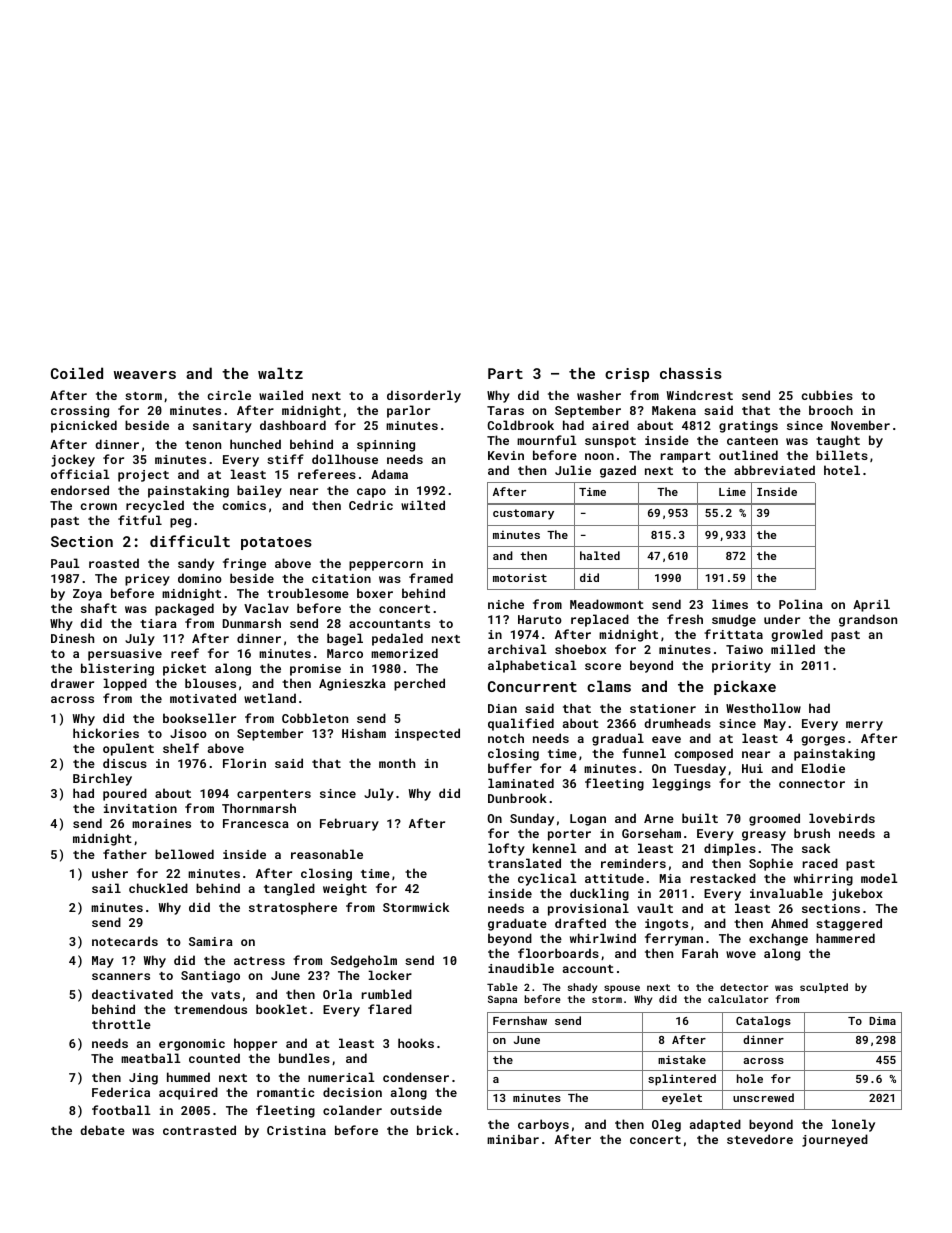 This image has width=952, height=1233. I want to click on troublesome, so click(308, 593).
